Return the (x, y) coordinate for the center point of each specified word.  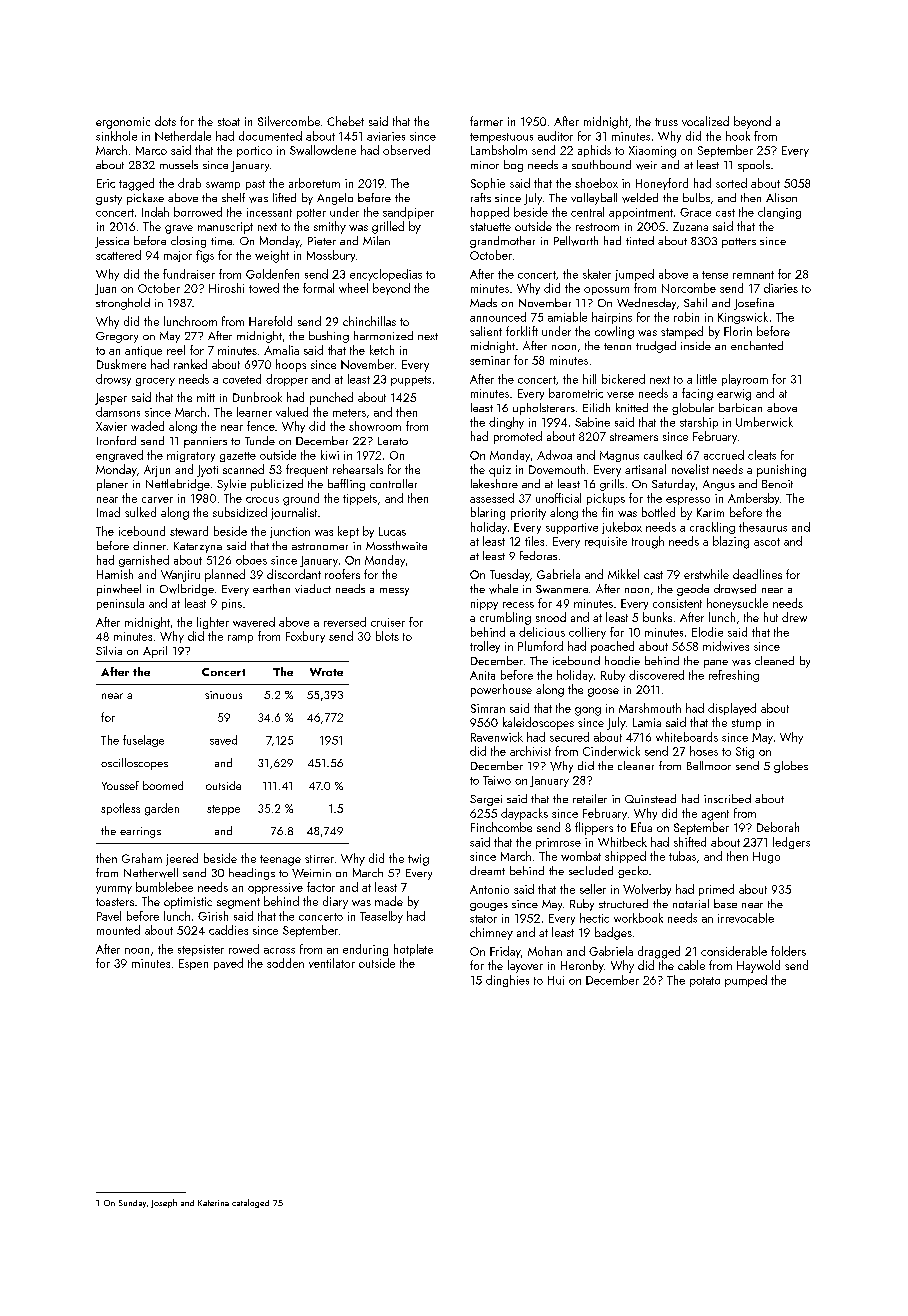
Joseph (164, 1203)
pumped (746, 981)
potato (705, 982)
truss (666, 122)
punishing (781, 470)
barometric (576, 393)
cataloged (250, 1203)
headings (252, 874)
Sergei (486, 800)
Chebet (345, 121)
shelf (233, 197)
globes (791, 767)
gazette (238, 457)
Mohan (545, 951)
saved (223, 740)
